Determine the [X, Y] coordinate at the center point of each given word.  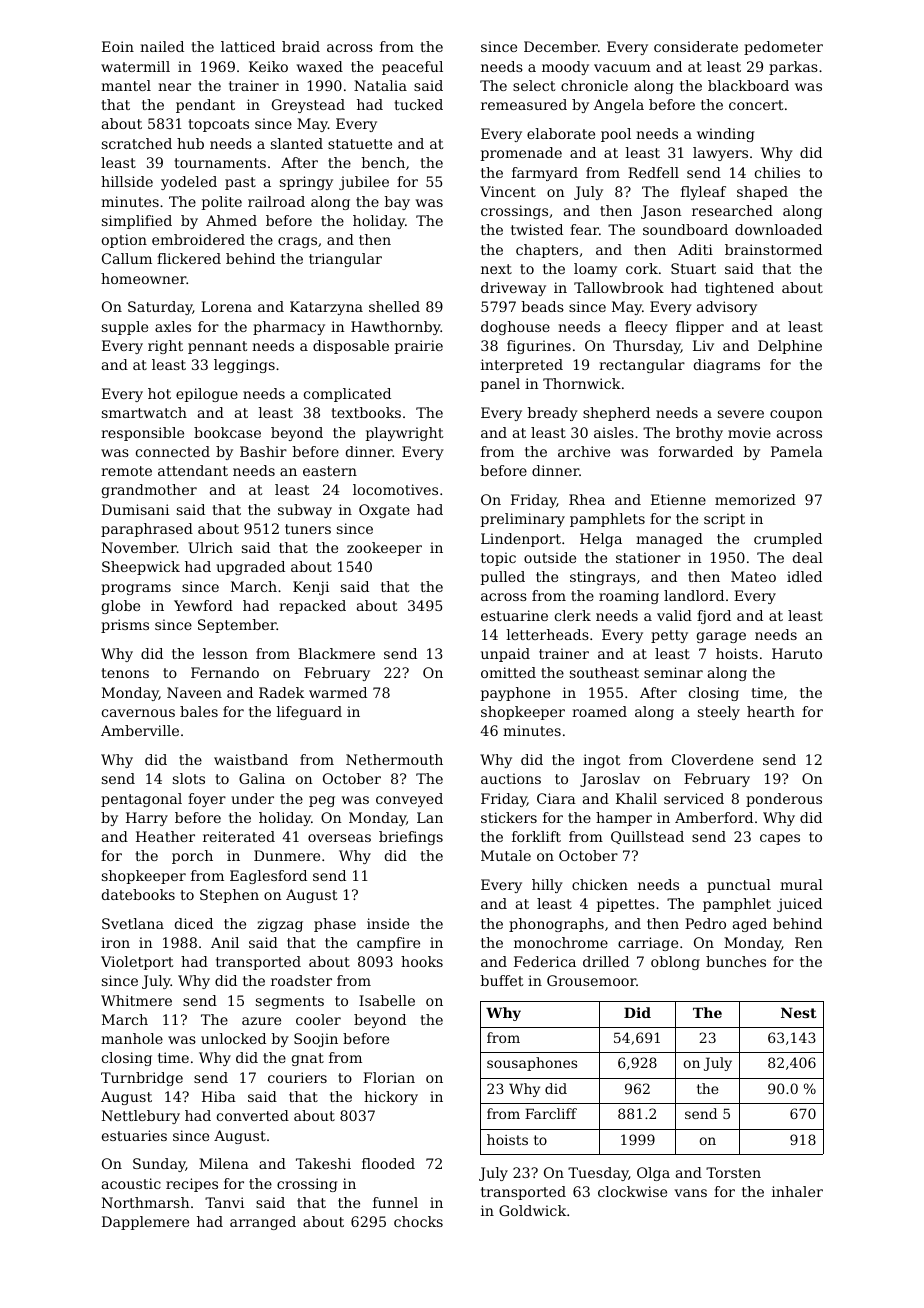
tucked [418, 104]
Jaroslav [610, 780]
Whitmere [136, 1000]
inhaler [797, 1191]
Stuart [693, 268]
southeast [604, 672]
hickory [391, 1098]
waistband [251, 759]
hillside [127, 181]
